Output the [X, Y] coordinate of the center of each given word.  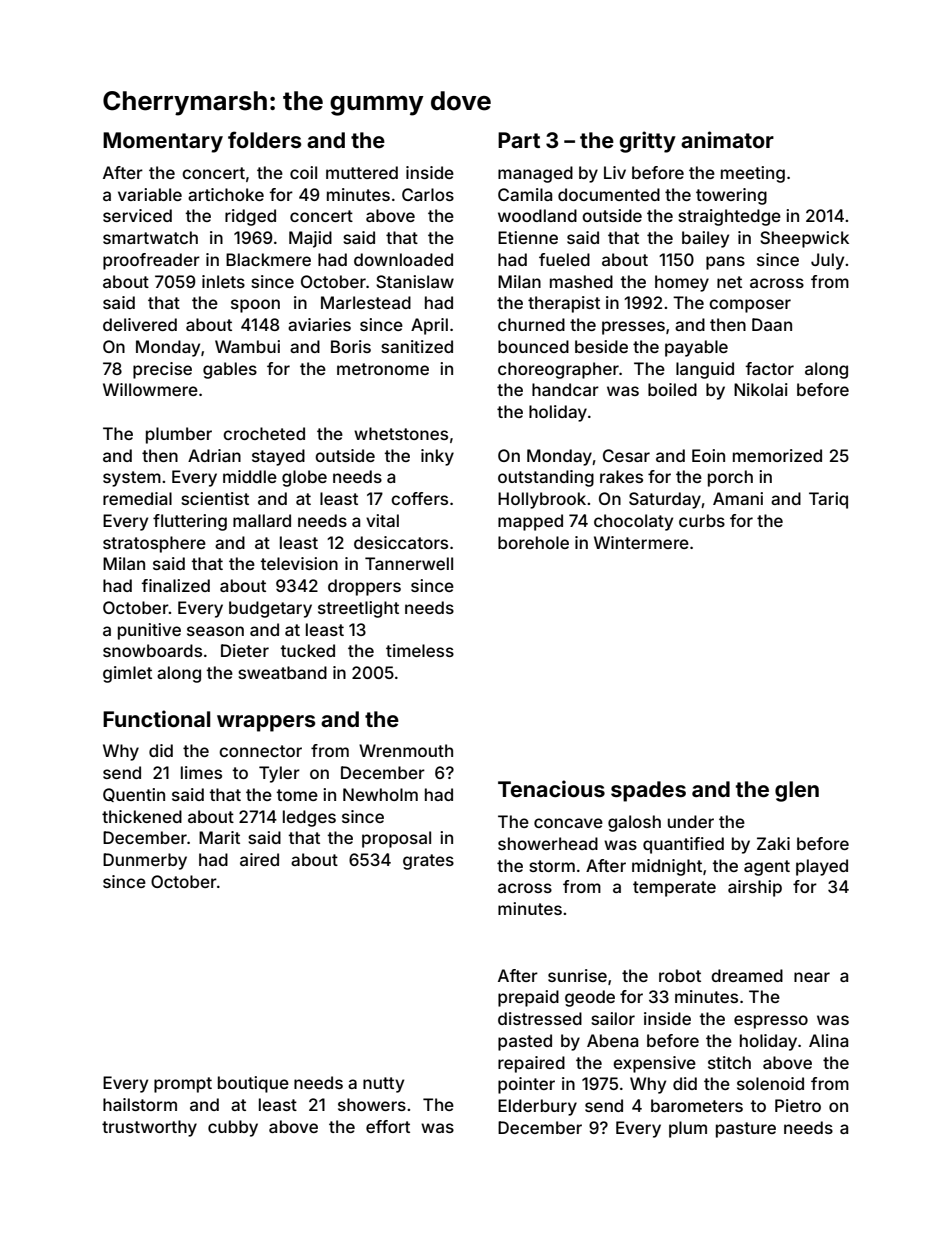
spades [648, 791]
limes [201, 772]
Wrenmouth [406, 750]
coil [303, 172]
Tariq [828, 500]
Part [519, 140]
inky [437, 457]
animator [727, 139]
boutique [253, 1084]
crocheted [264, 433]
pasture [746, 1130]
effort [388, 1126]
